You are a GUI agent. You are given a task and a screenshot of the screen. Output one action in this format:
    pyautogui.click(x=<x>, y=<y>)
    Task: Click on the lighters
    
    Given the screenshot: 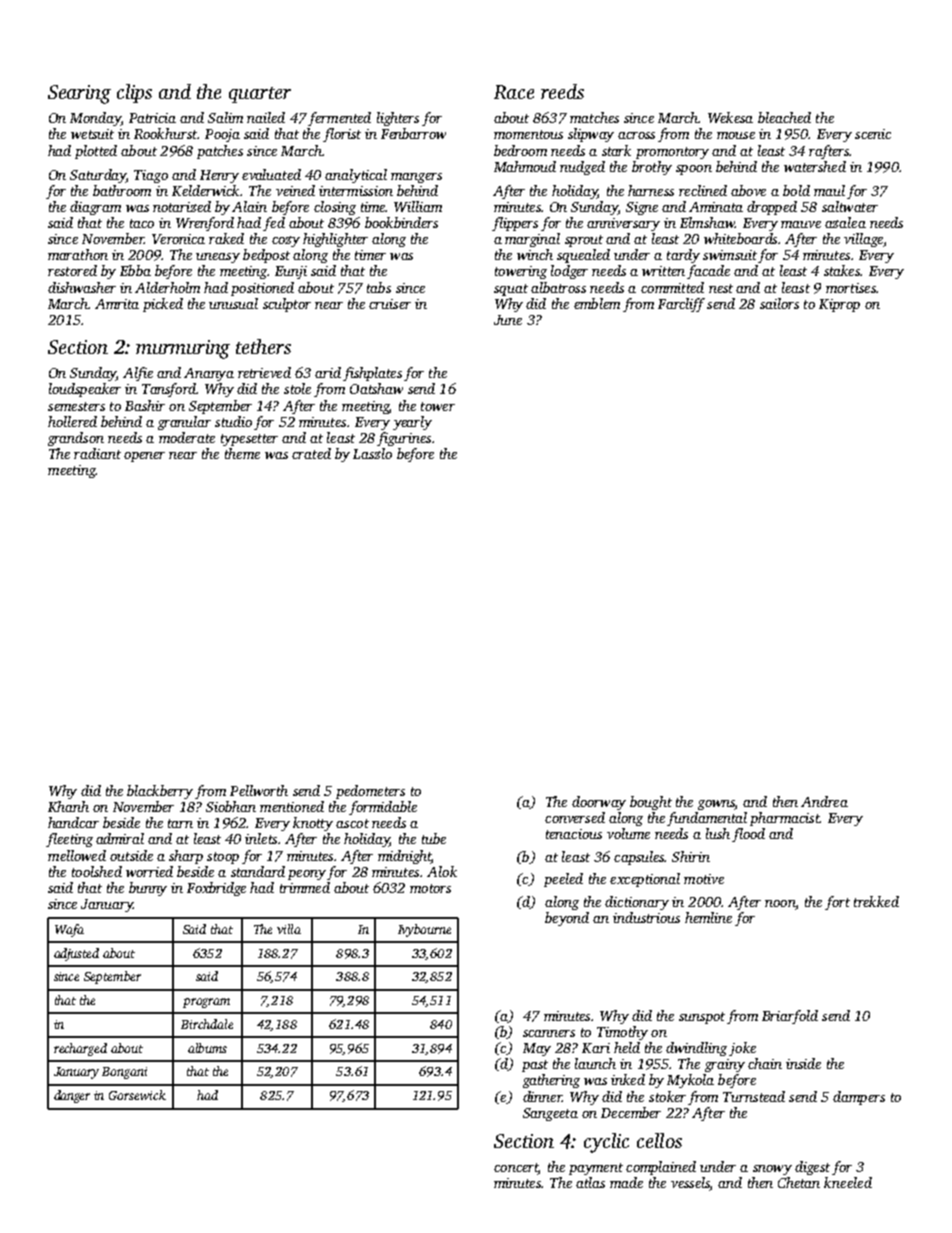 What is the action you would take?
    pyautogui.click(x=398, y=119)
